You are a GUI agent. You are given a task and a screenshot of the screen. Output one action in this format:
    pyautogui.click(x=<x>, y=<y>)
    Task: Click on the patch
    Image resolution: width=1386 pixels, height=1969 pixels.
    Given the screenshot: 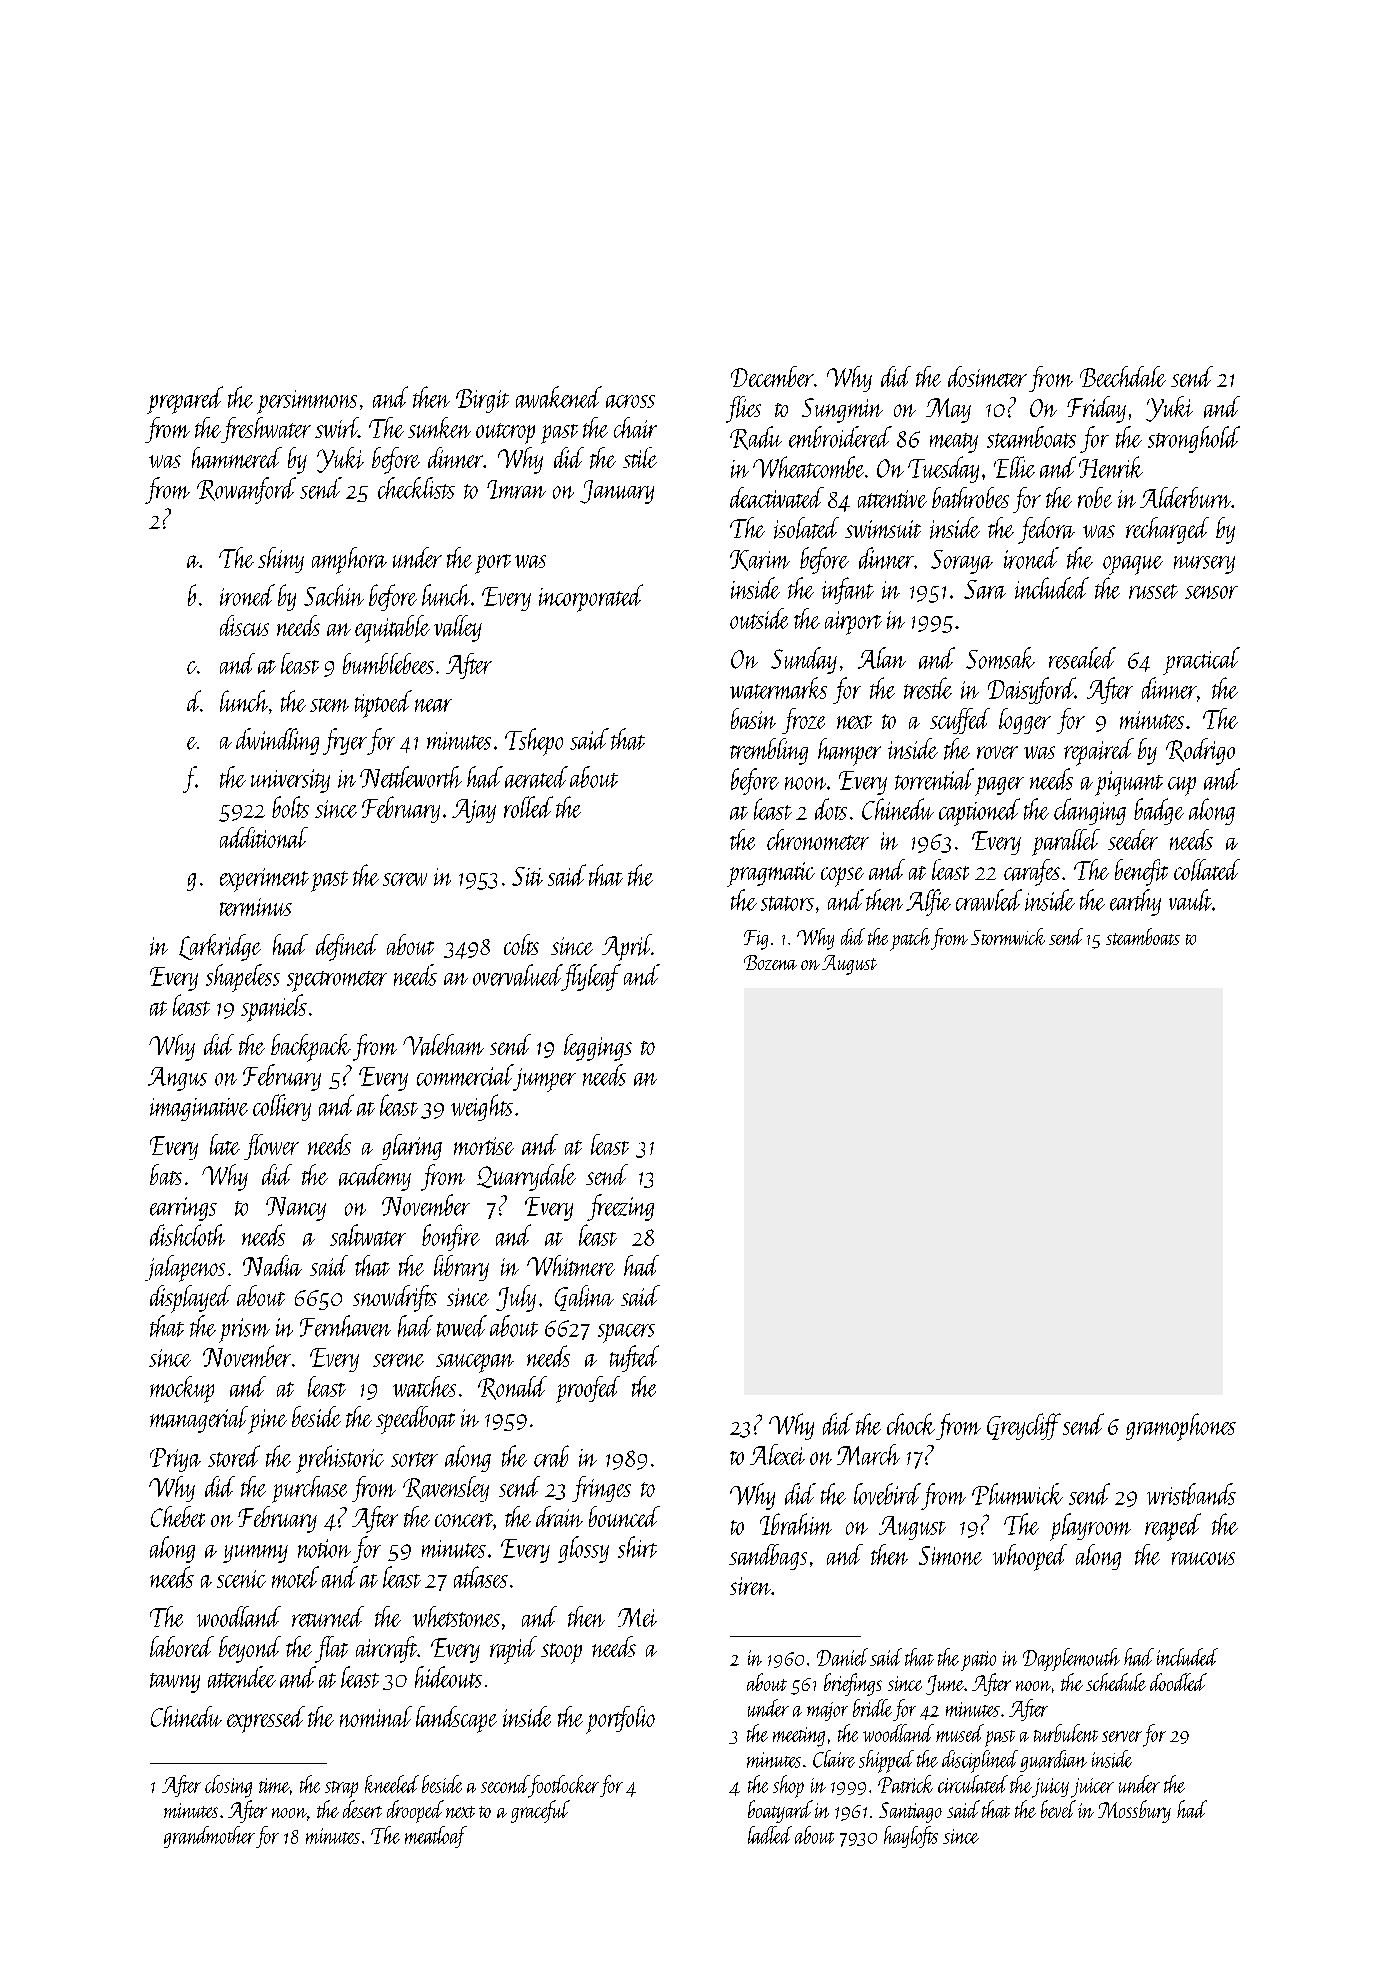 What is the action you would take?
    pyautogui.click(x=910, y=939)
